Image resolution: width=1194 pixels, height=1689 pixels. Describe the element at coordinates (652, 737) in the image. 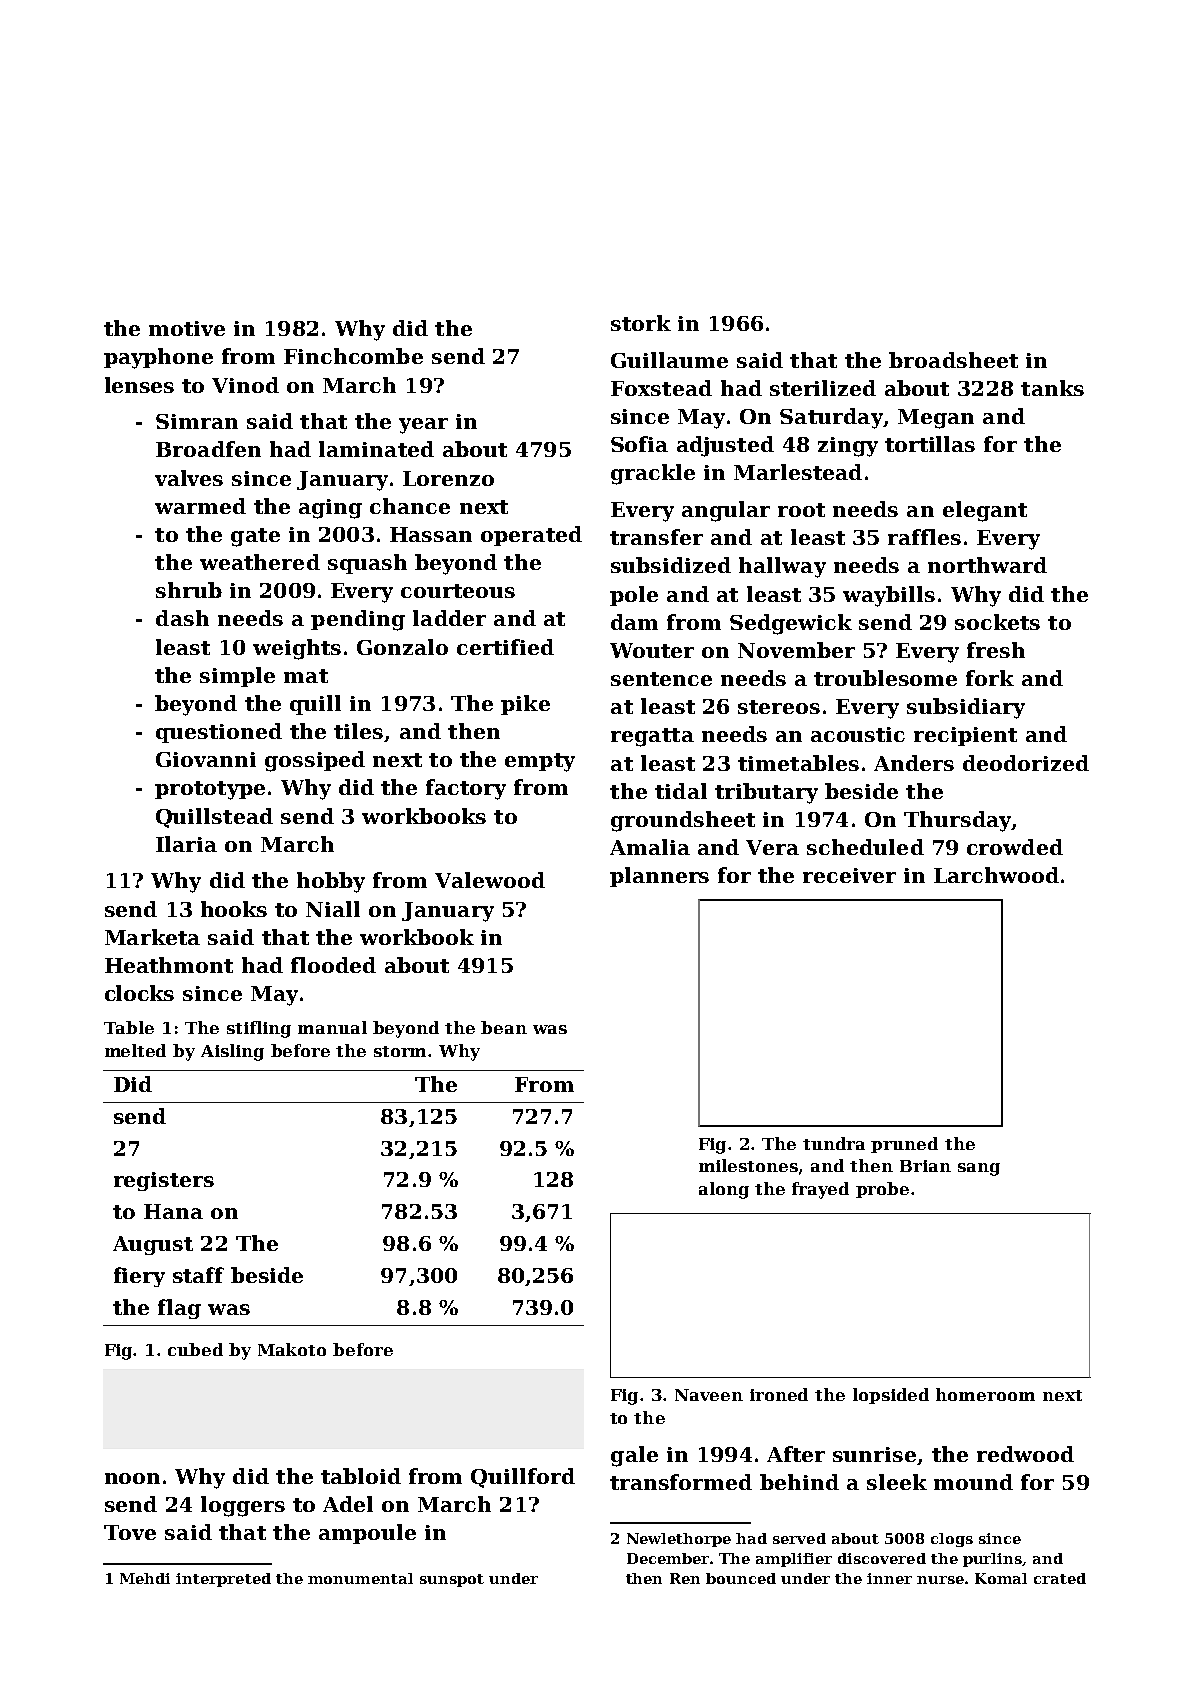

I see `regatta` at that location.
